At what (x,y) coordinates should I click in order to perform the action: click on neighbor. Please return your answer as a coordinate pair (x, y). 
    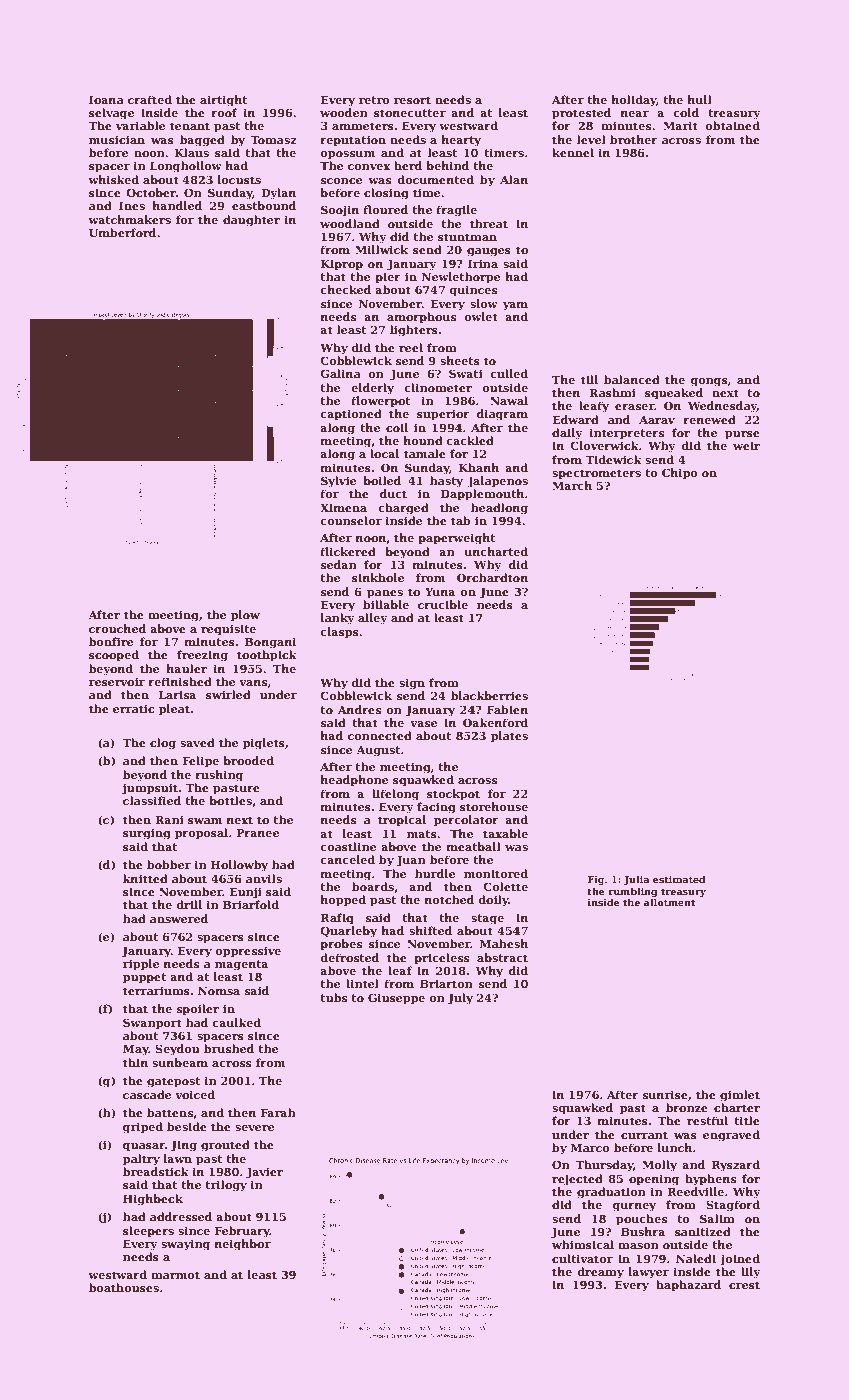
    Looking at the image, I should click on (242, 1245).
